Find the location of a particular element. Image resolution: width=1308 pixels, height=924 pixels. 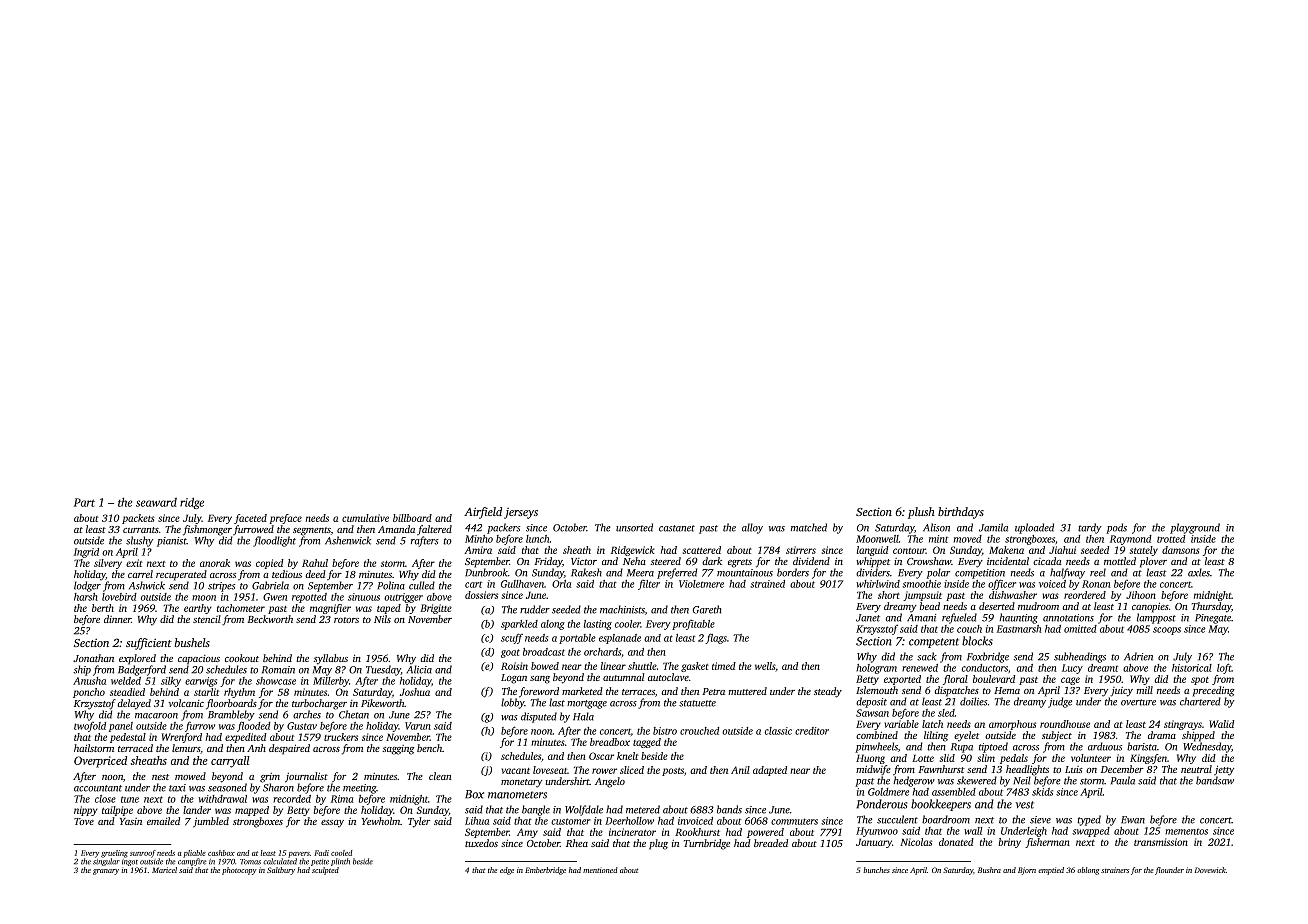

jumpsuit is located at coordinates (922, 596).
